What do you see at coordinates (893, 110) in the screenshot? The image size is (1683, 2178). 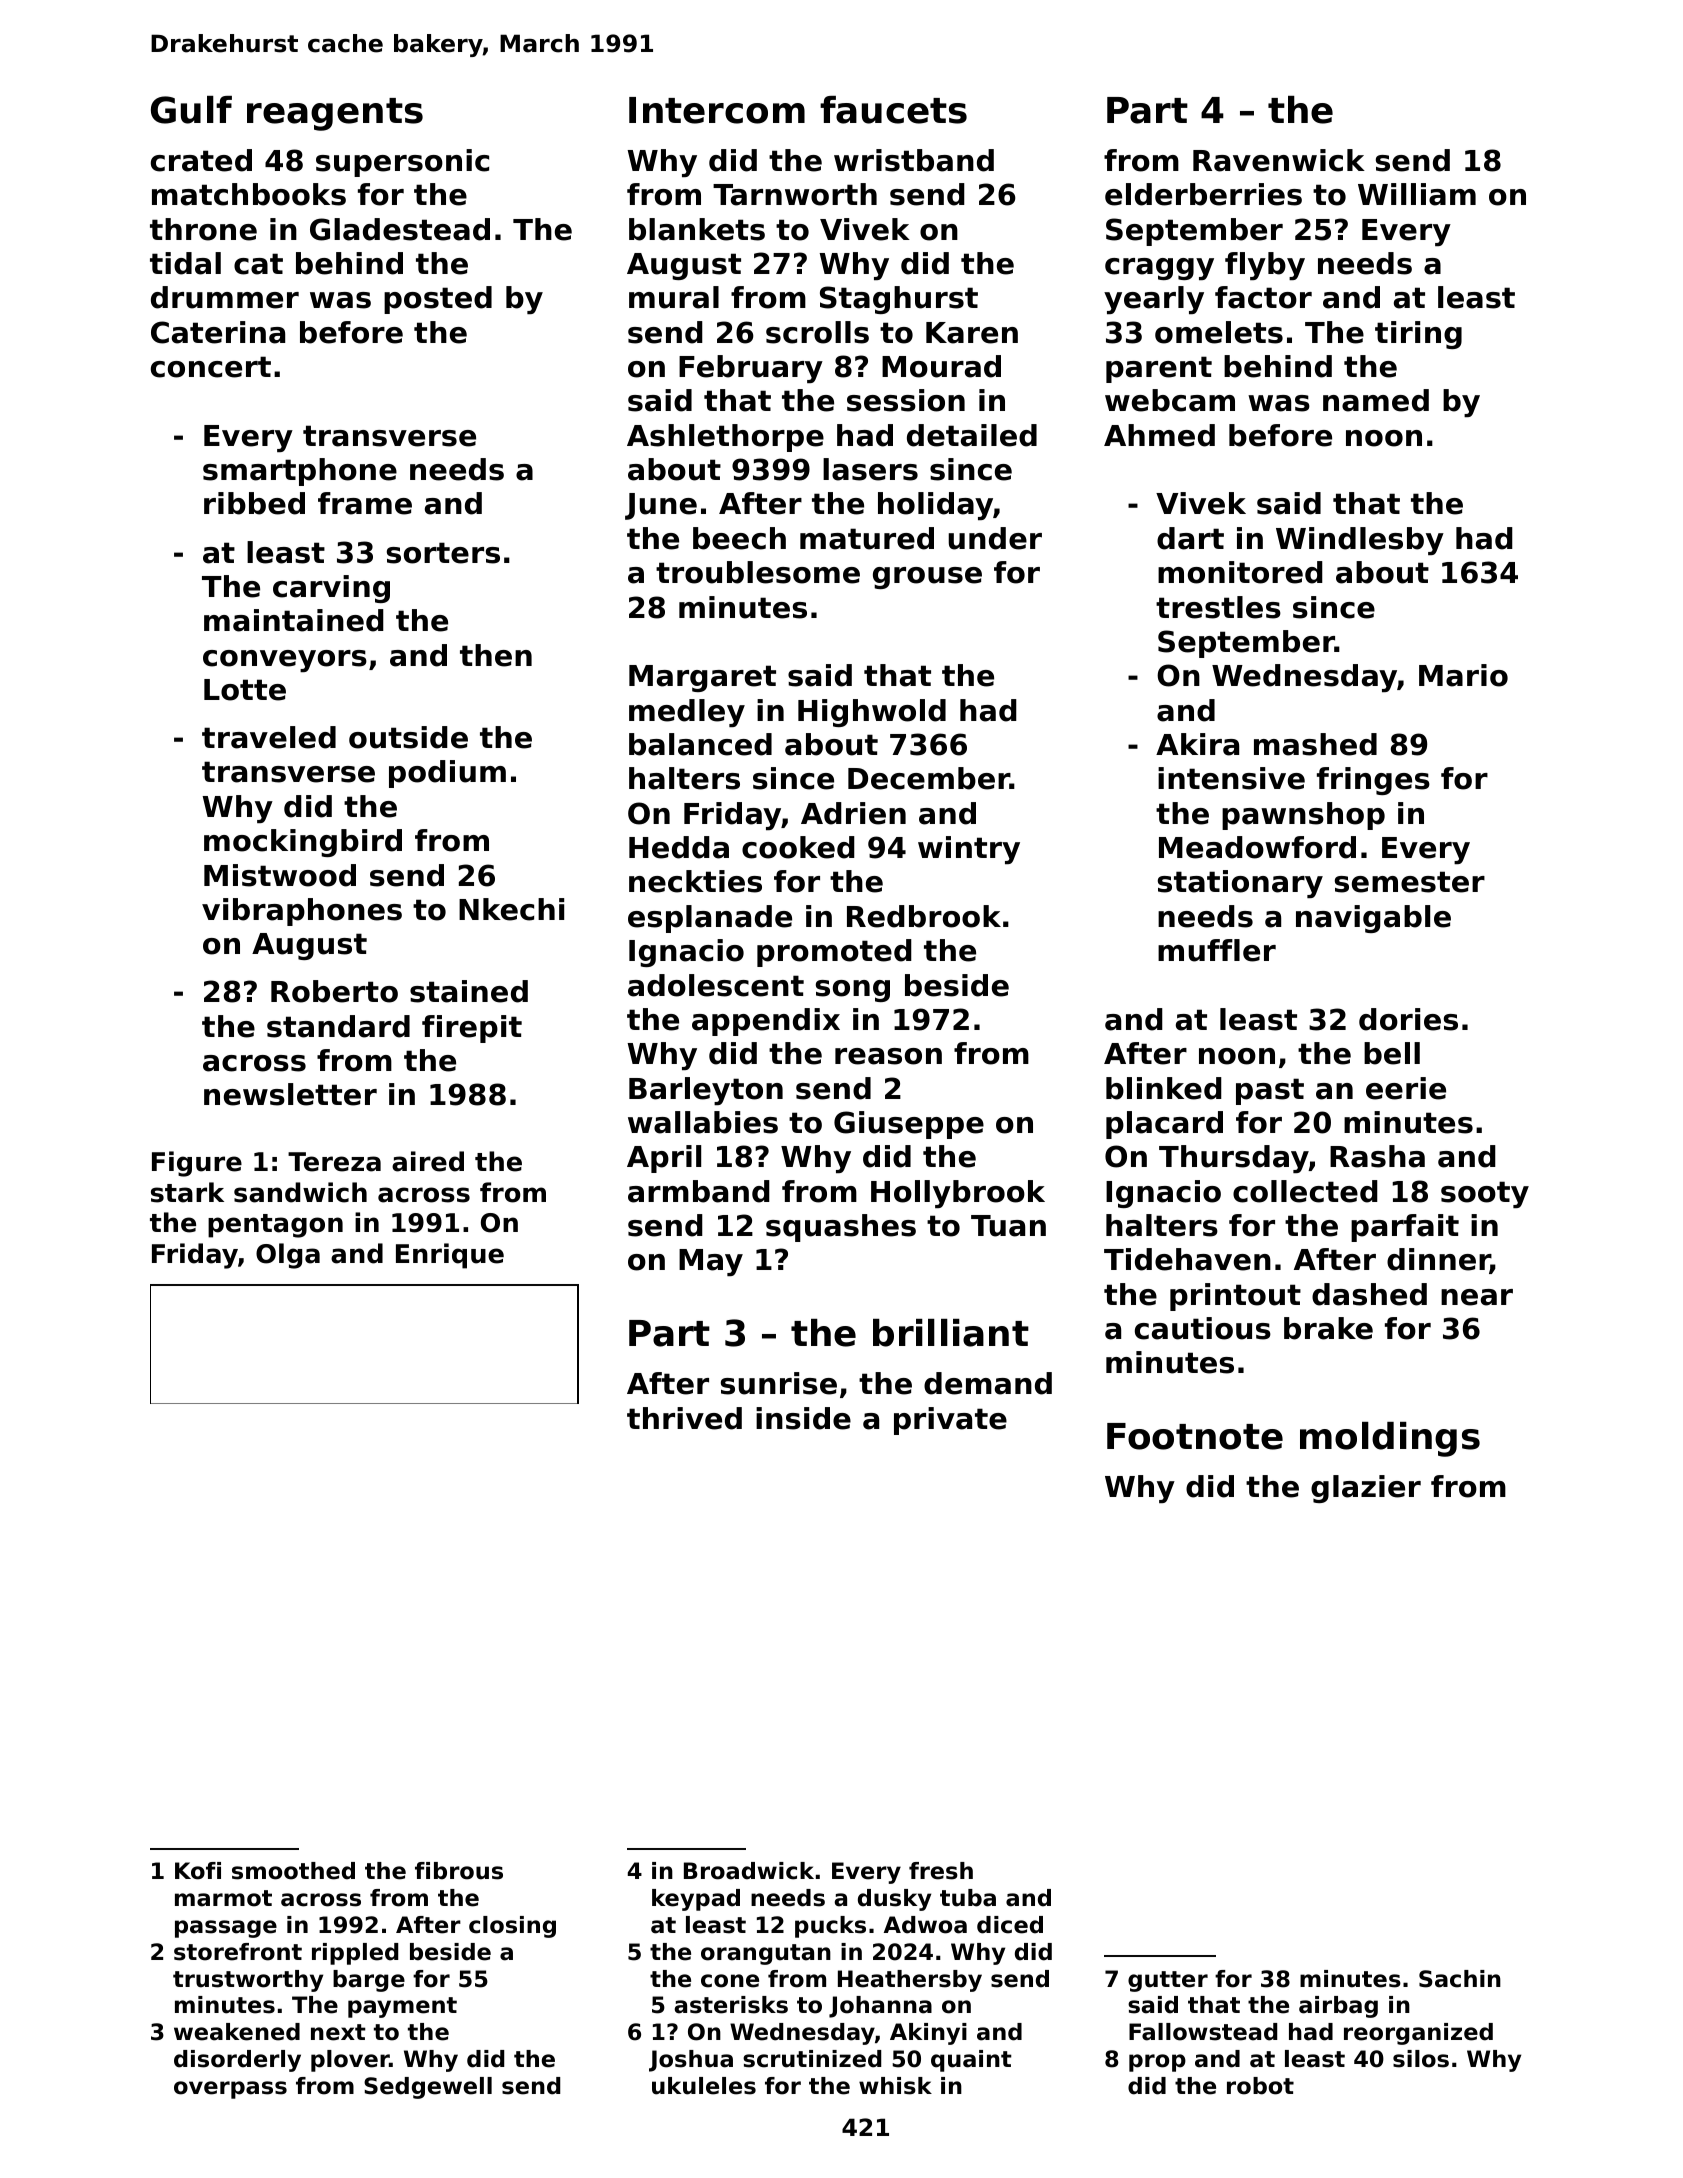 I see `faucets` at bounding box center [893, 110].
